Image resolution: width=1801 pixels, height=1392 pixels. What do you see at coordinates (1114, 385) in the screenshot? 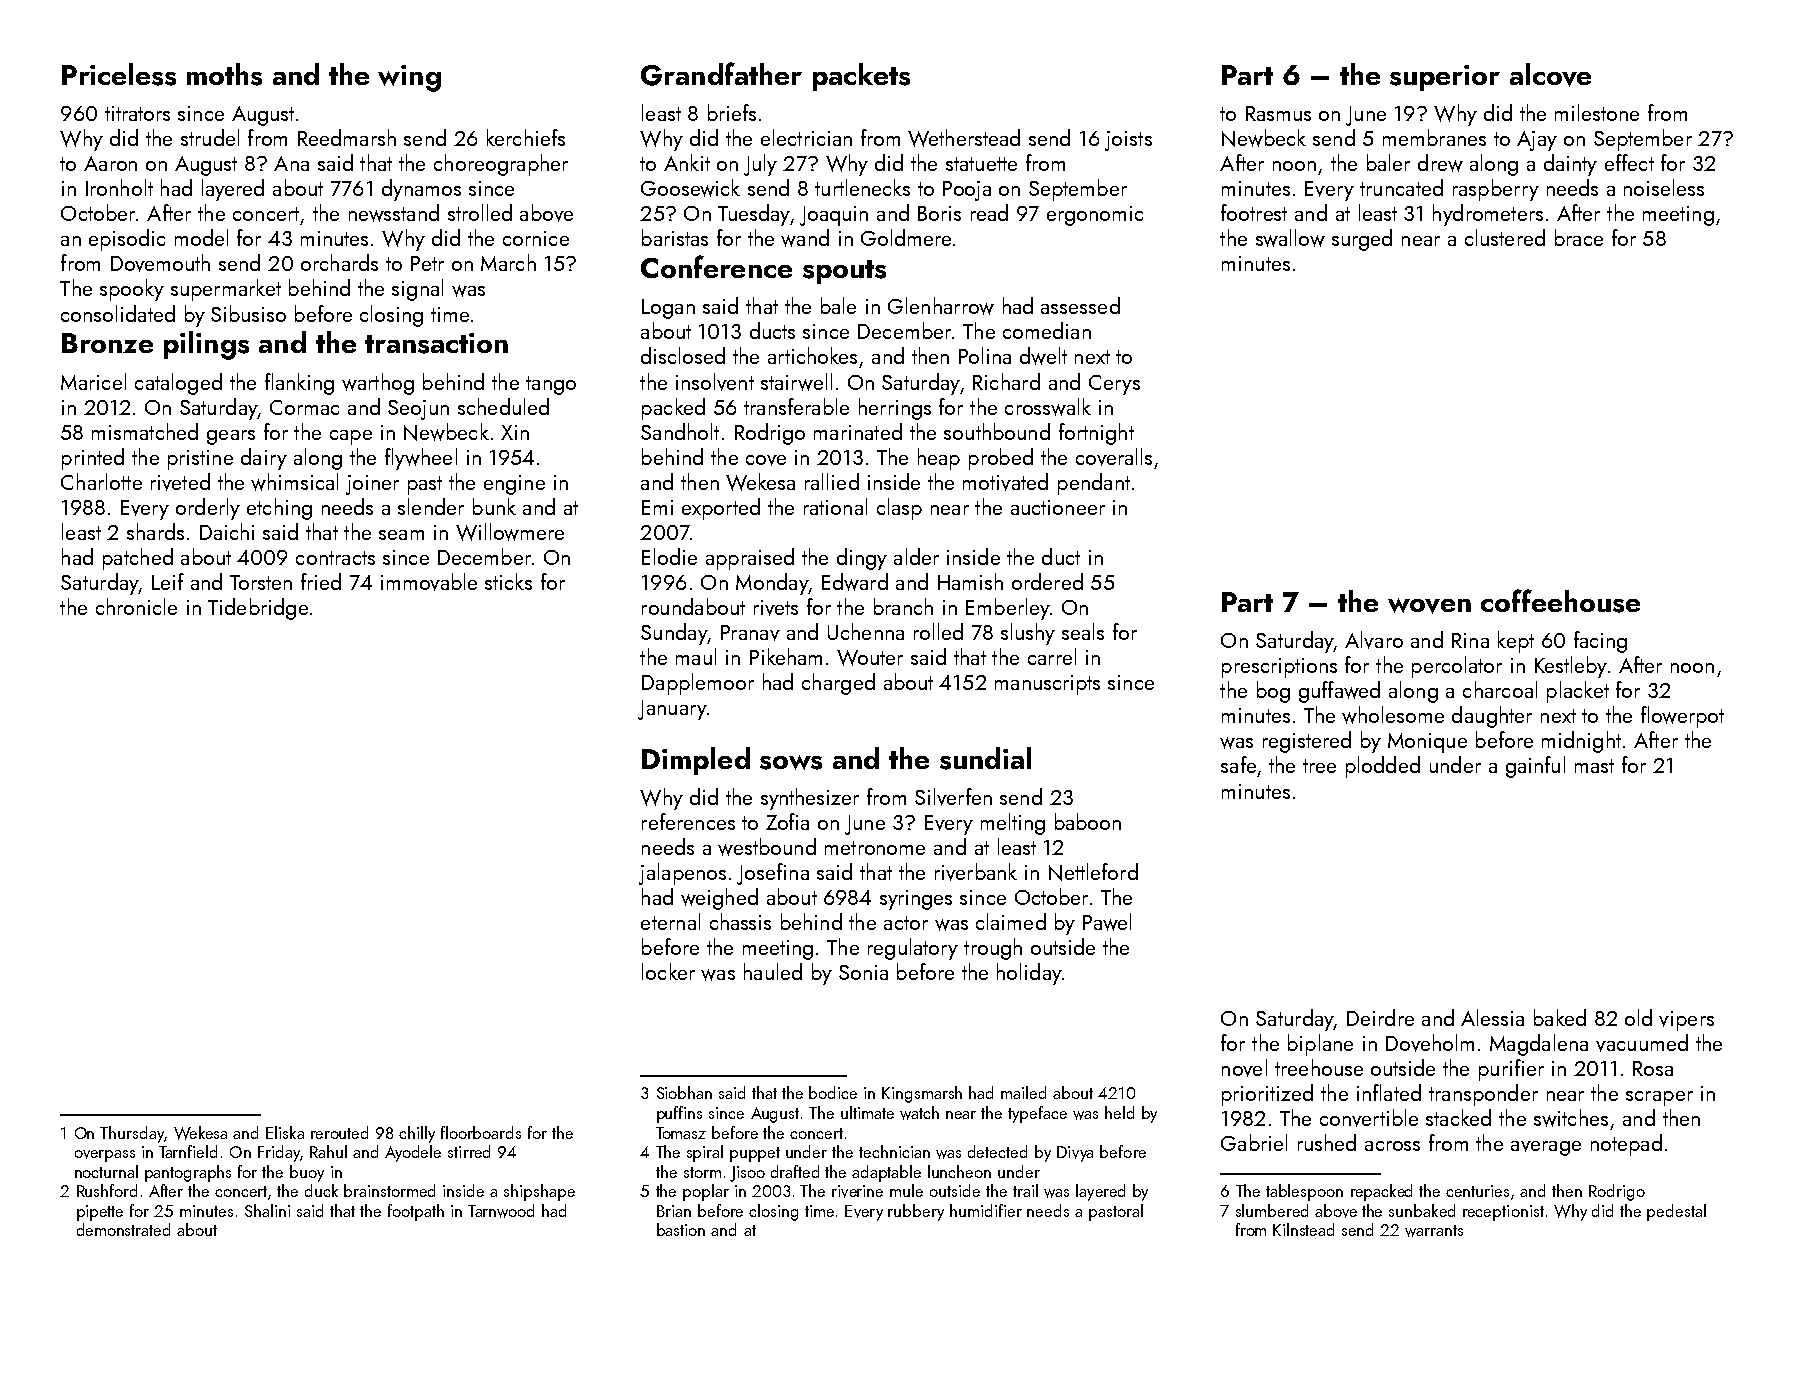
I see `Cerys` at bounding box center [1114, 385].
